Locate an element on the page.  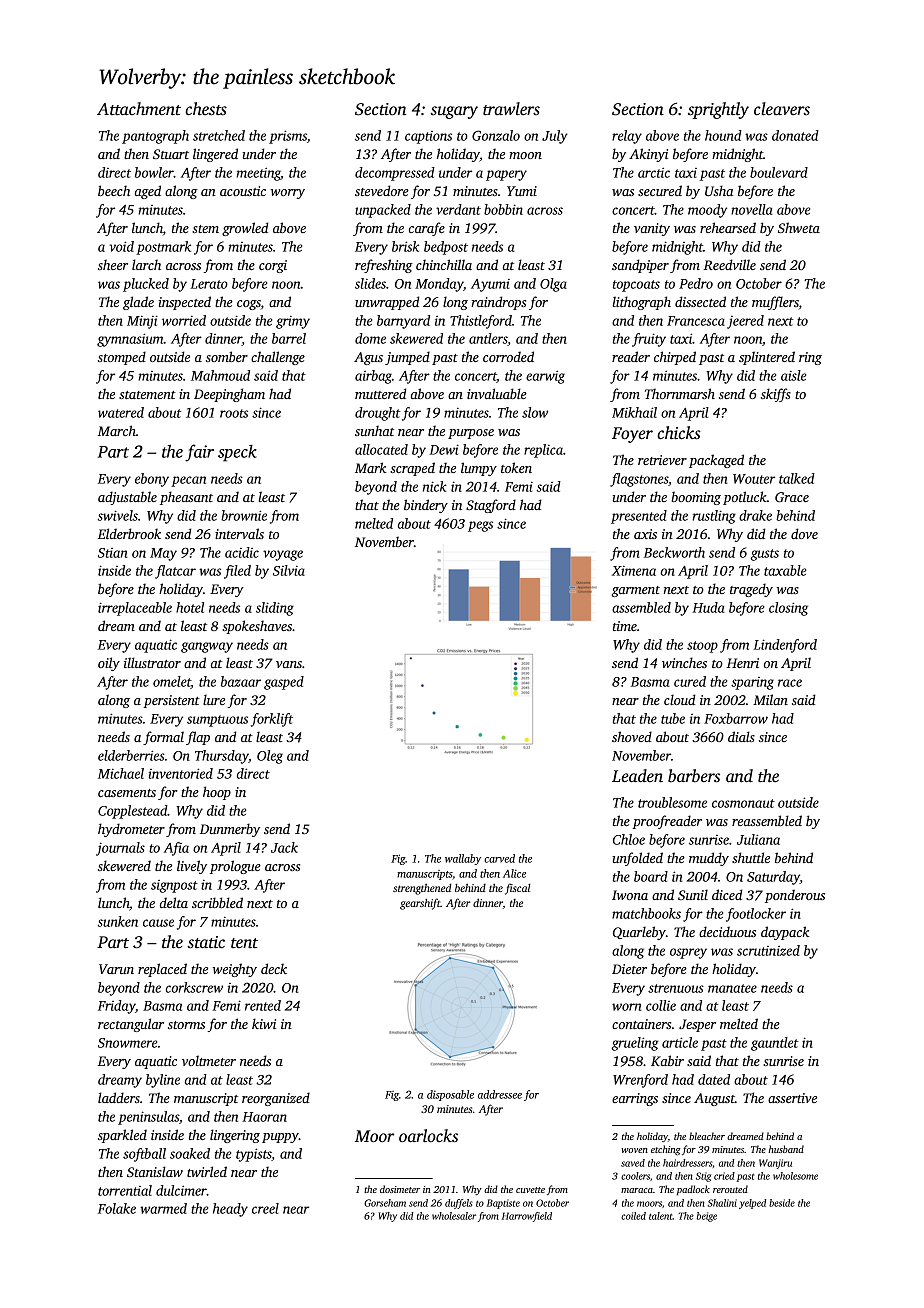
sugary is located at coordinates (454, 112).
